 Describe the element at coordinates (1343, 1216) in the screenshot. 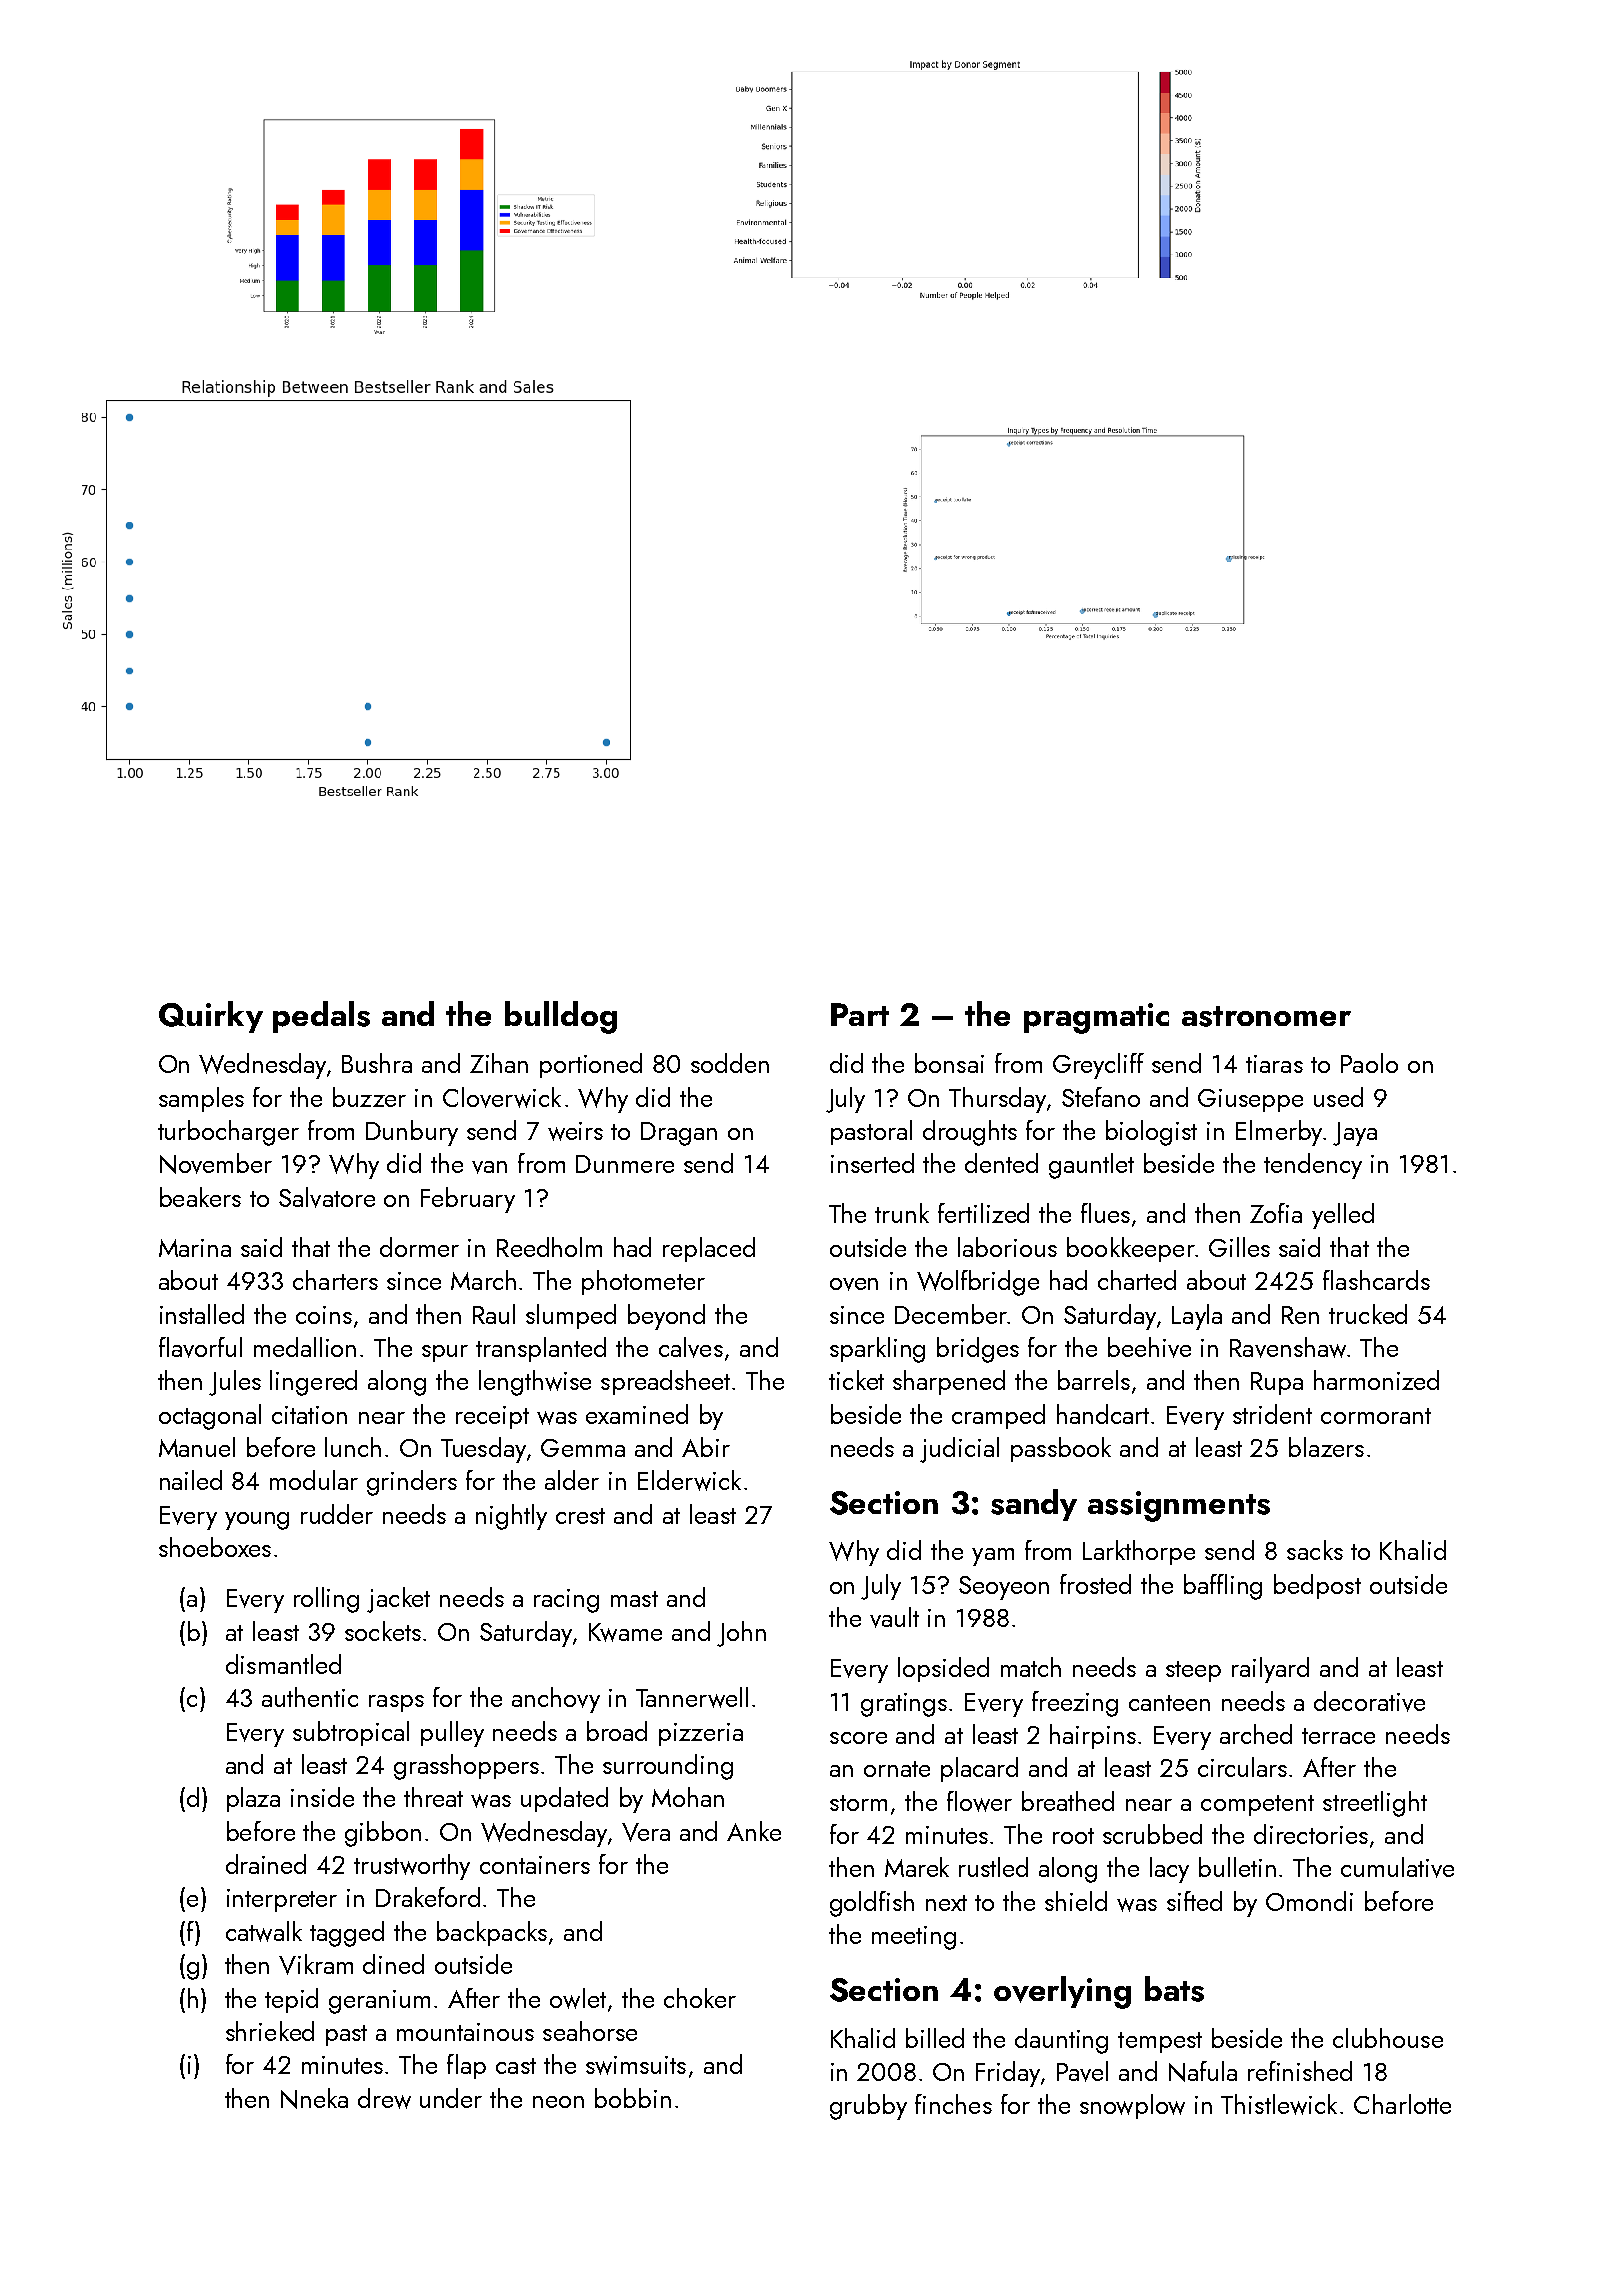

I see `yelled` at that location.
